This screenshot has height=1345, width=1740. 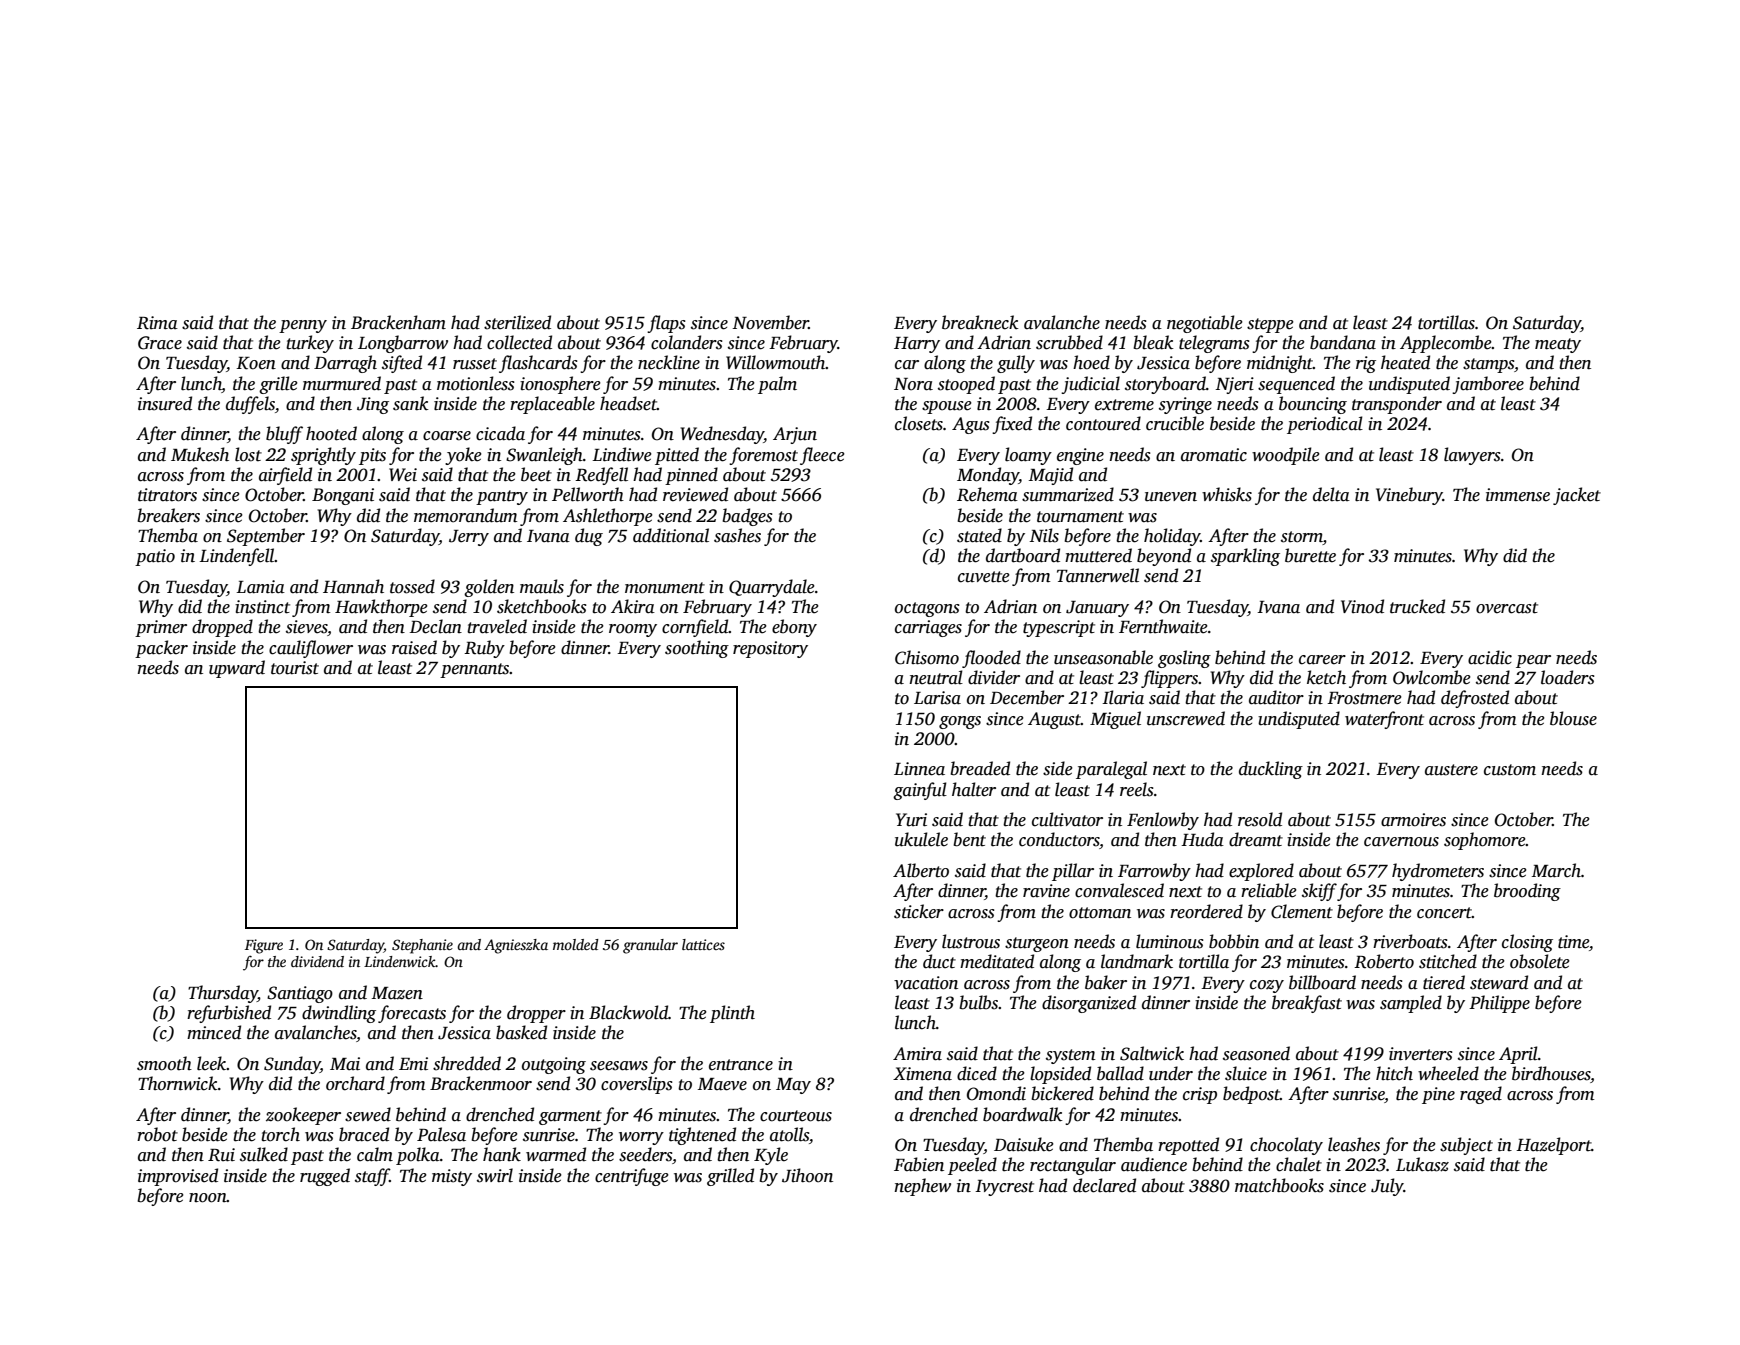 What do you see at coordinates (264, 946) in the screenshot?
I see `Figure` at bounding box center [264, 946].
